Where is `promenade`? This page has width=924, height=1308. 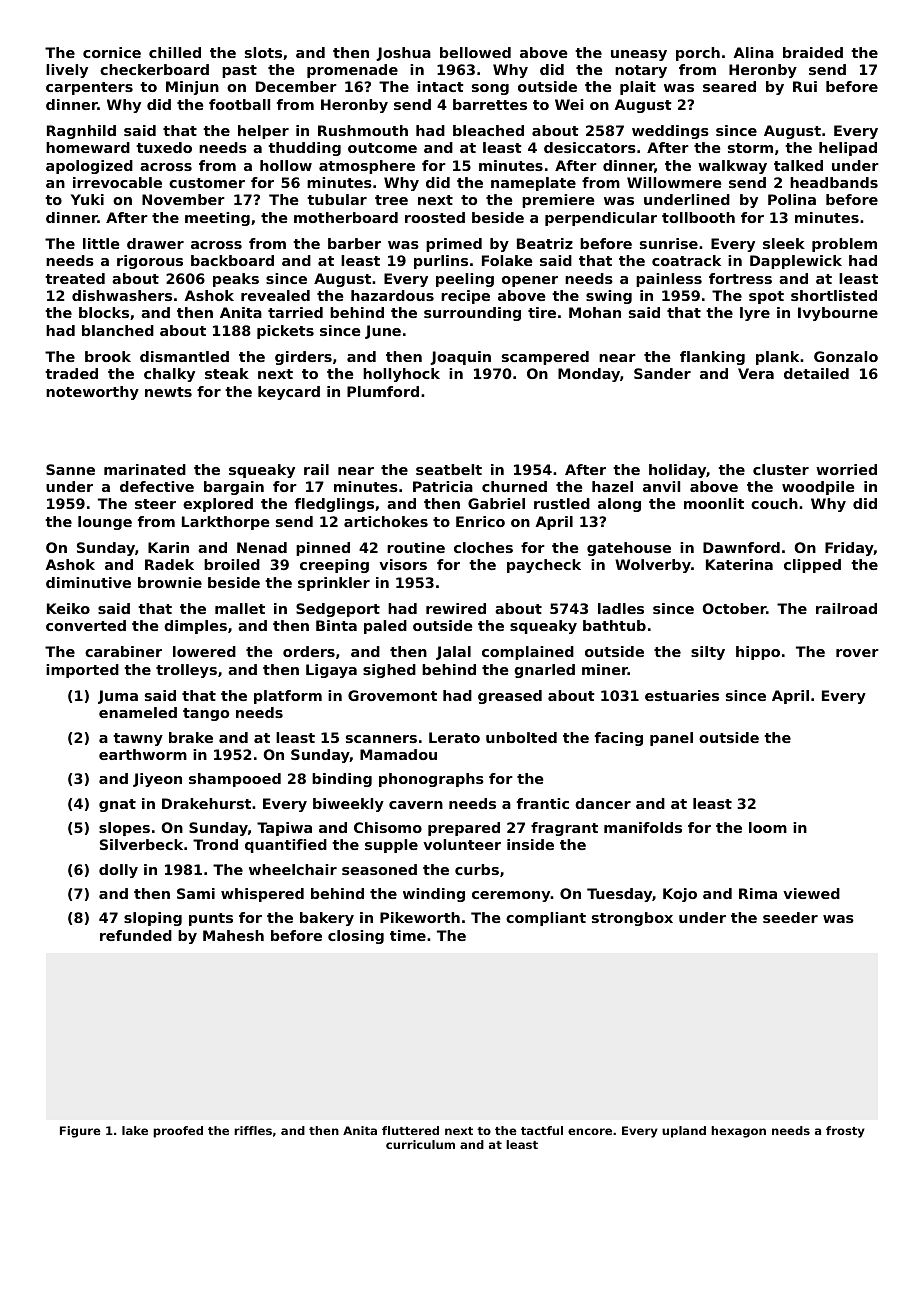
promenade is located at coordinates (352, 71).
